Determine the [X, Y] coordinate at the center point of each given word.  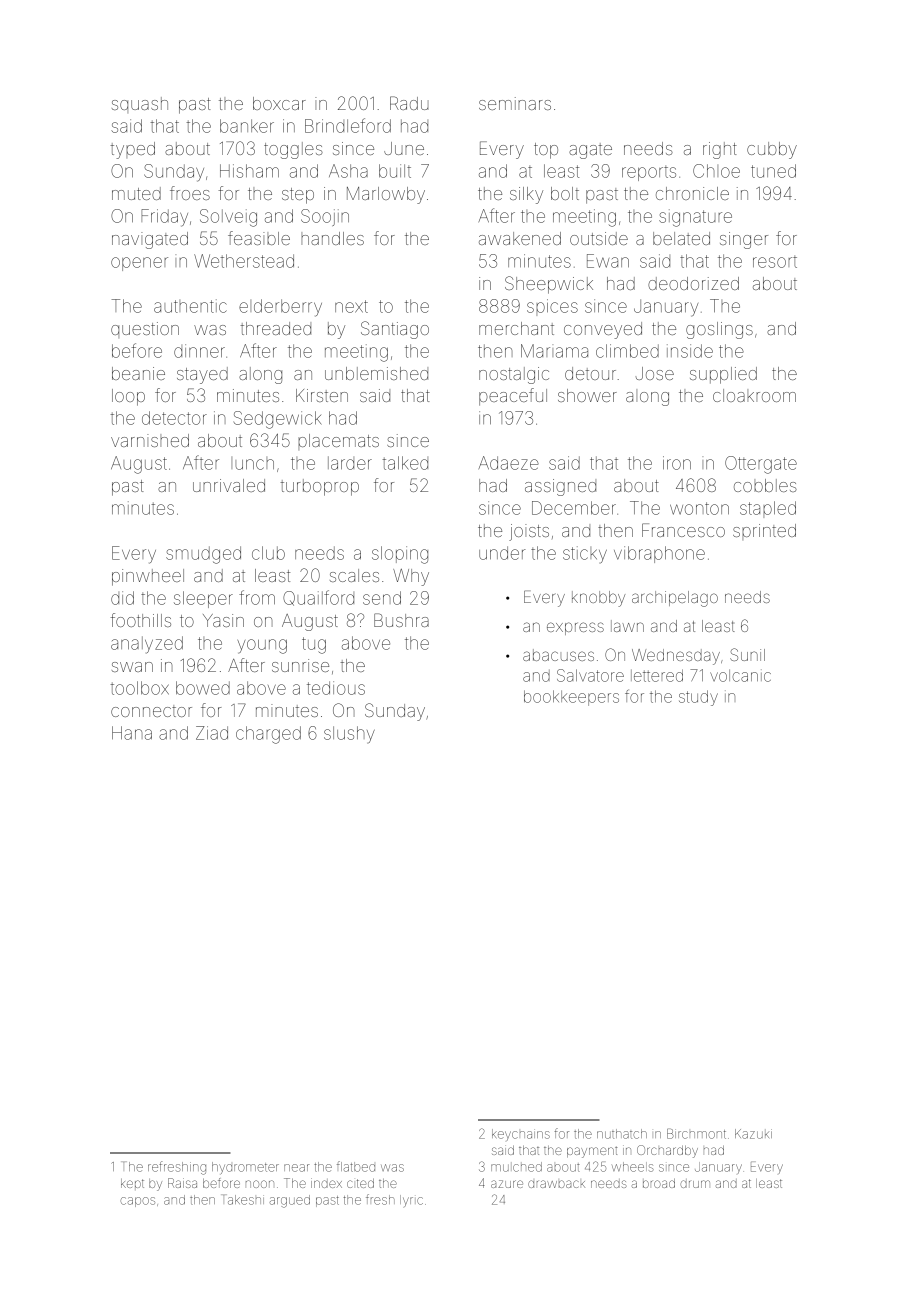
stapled [768, 509]
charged [268, 735]
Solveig [228, 218]
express [575, 628]
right [720, 150]
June [404, 148]
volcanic [740, 676]
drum [695, 1184]
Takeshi [243, 1200]
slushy [349, 734]
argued [290, 1201]
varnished [150, 440]
